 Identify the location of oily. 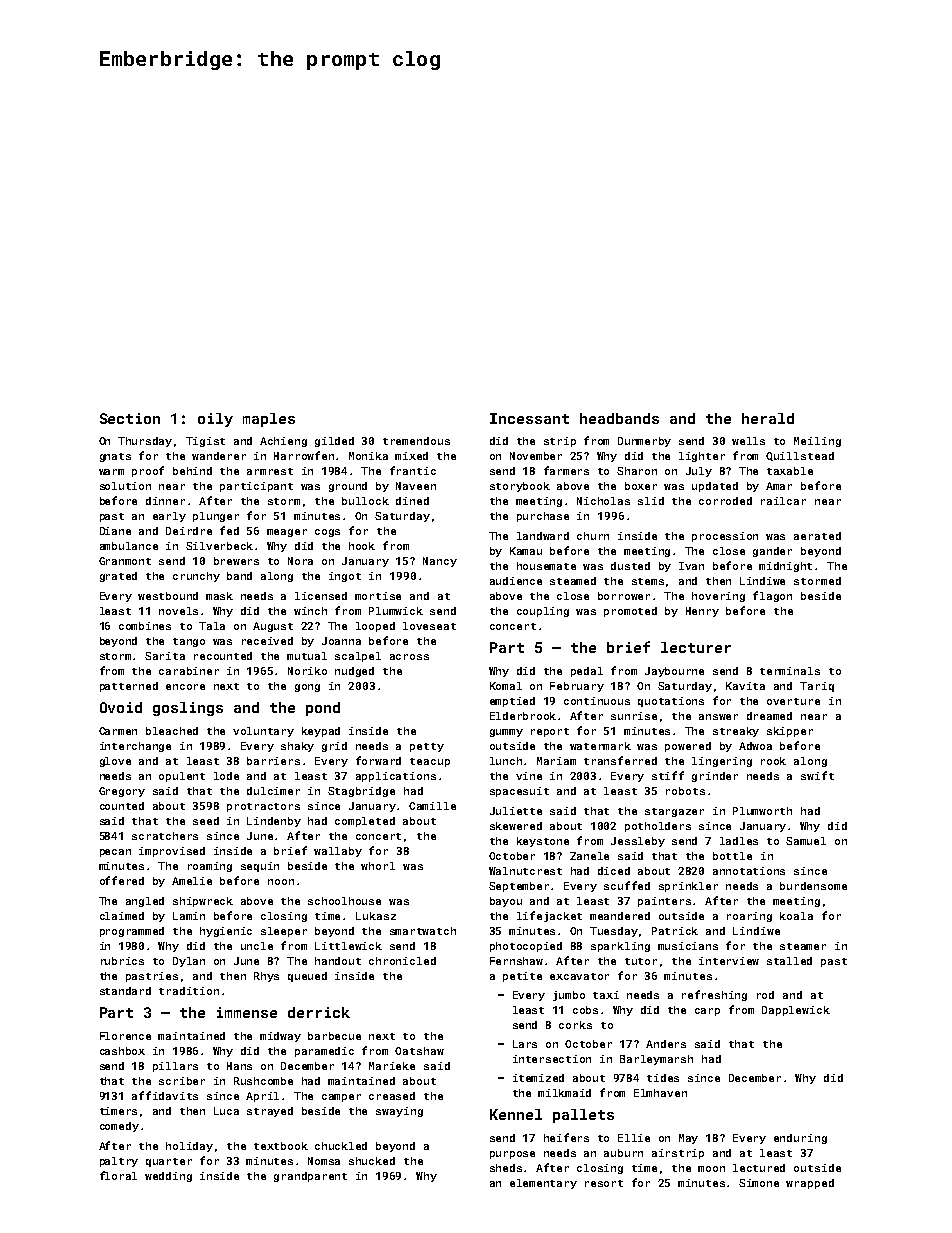
(215, 420).
